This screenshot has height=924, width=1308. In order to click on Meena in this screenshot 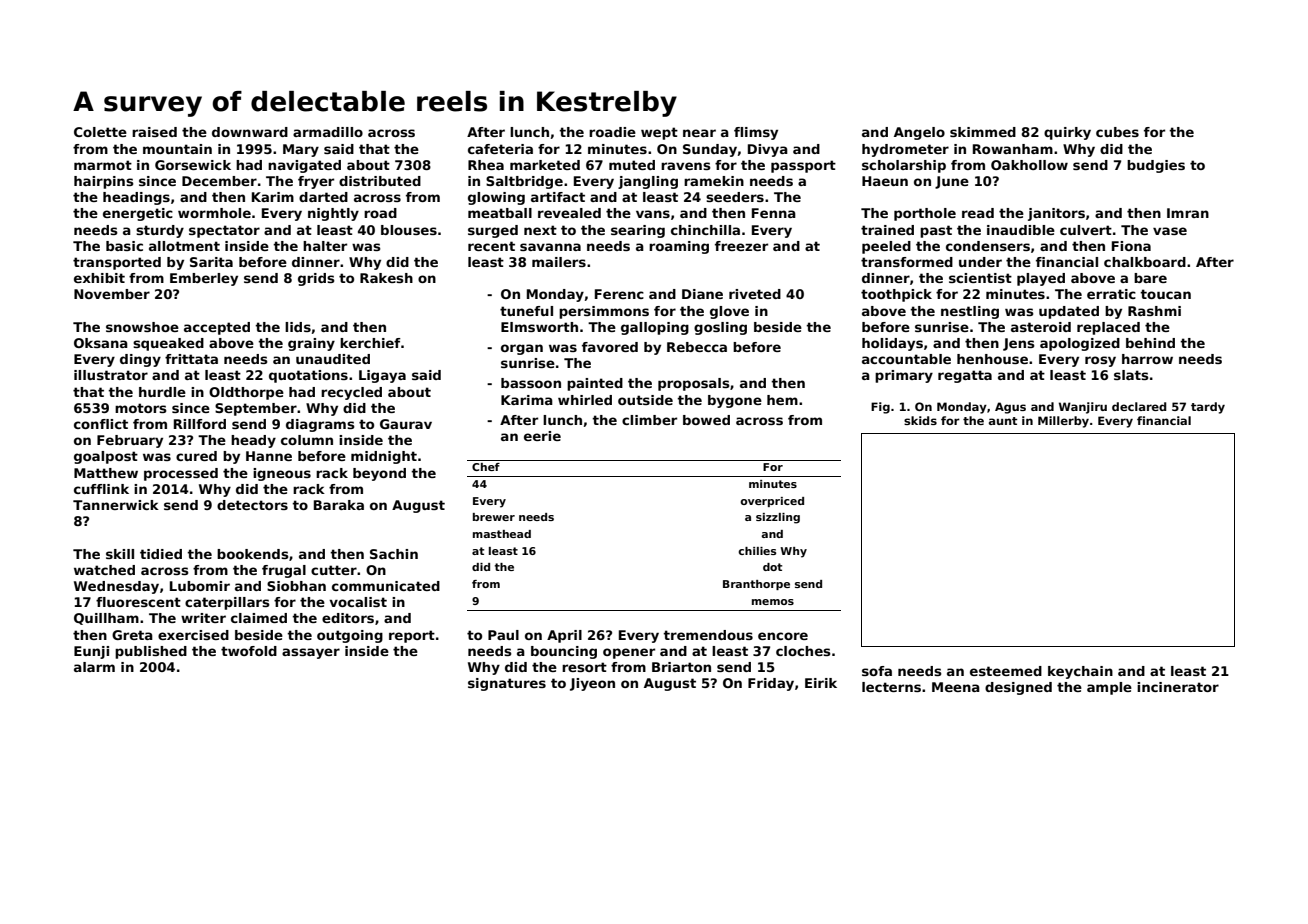, I will do `click(956, 687)`.
